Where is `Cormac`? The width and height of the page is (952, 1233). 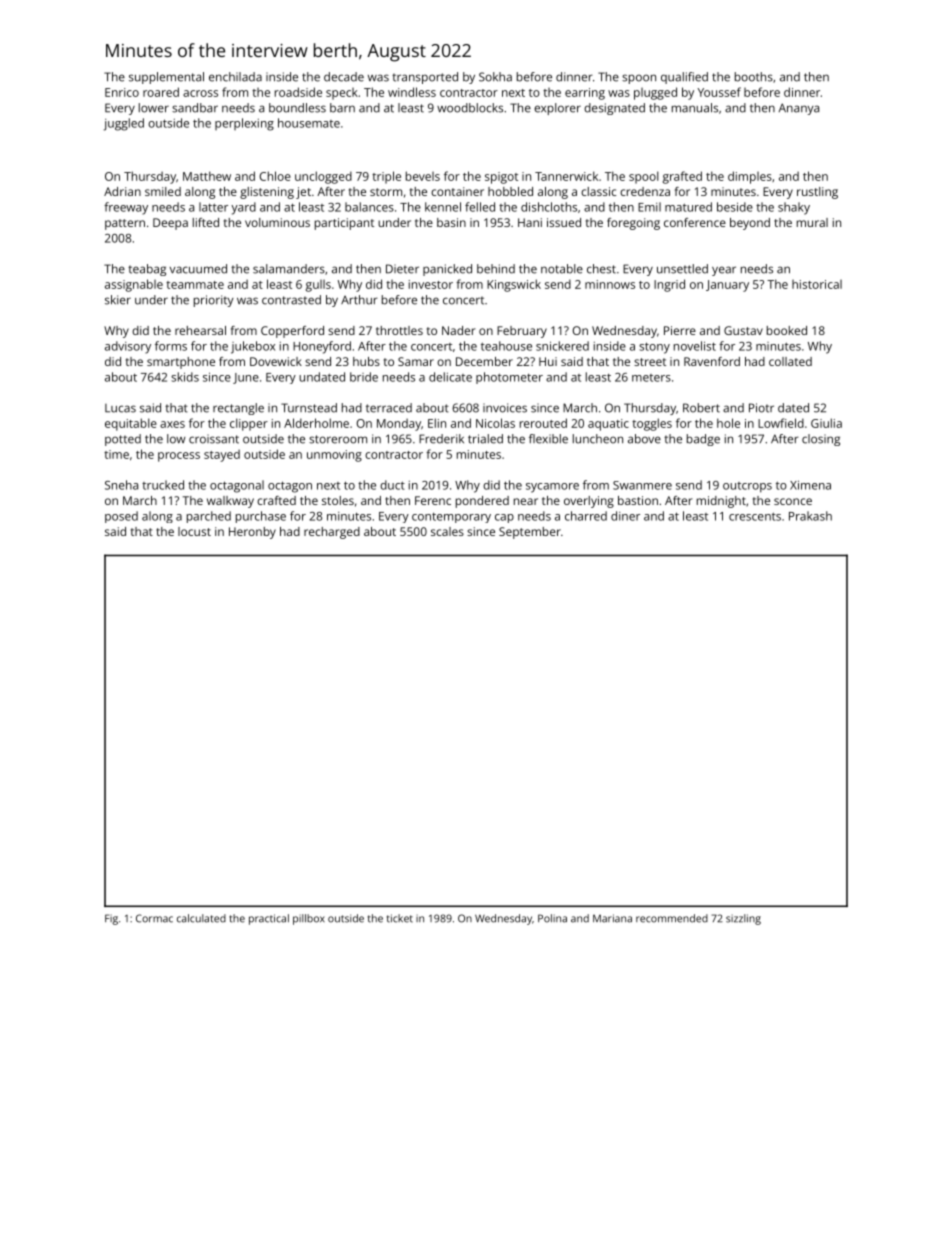 Cormac is located at coordinates (154, 918).
